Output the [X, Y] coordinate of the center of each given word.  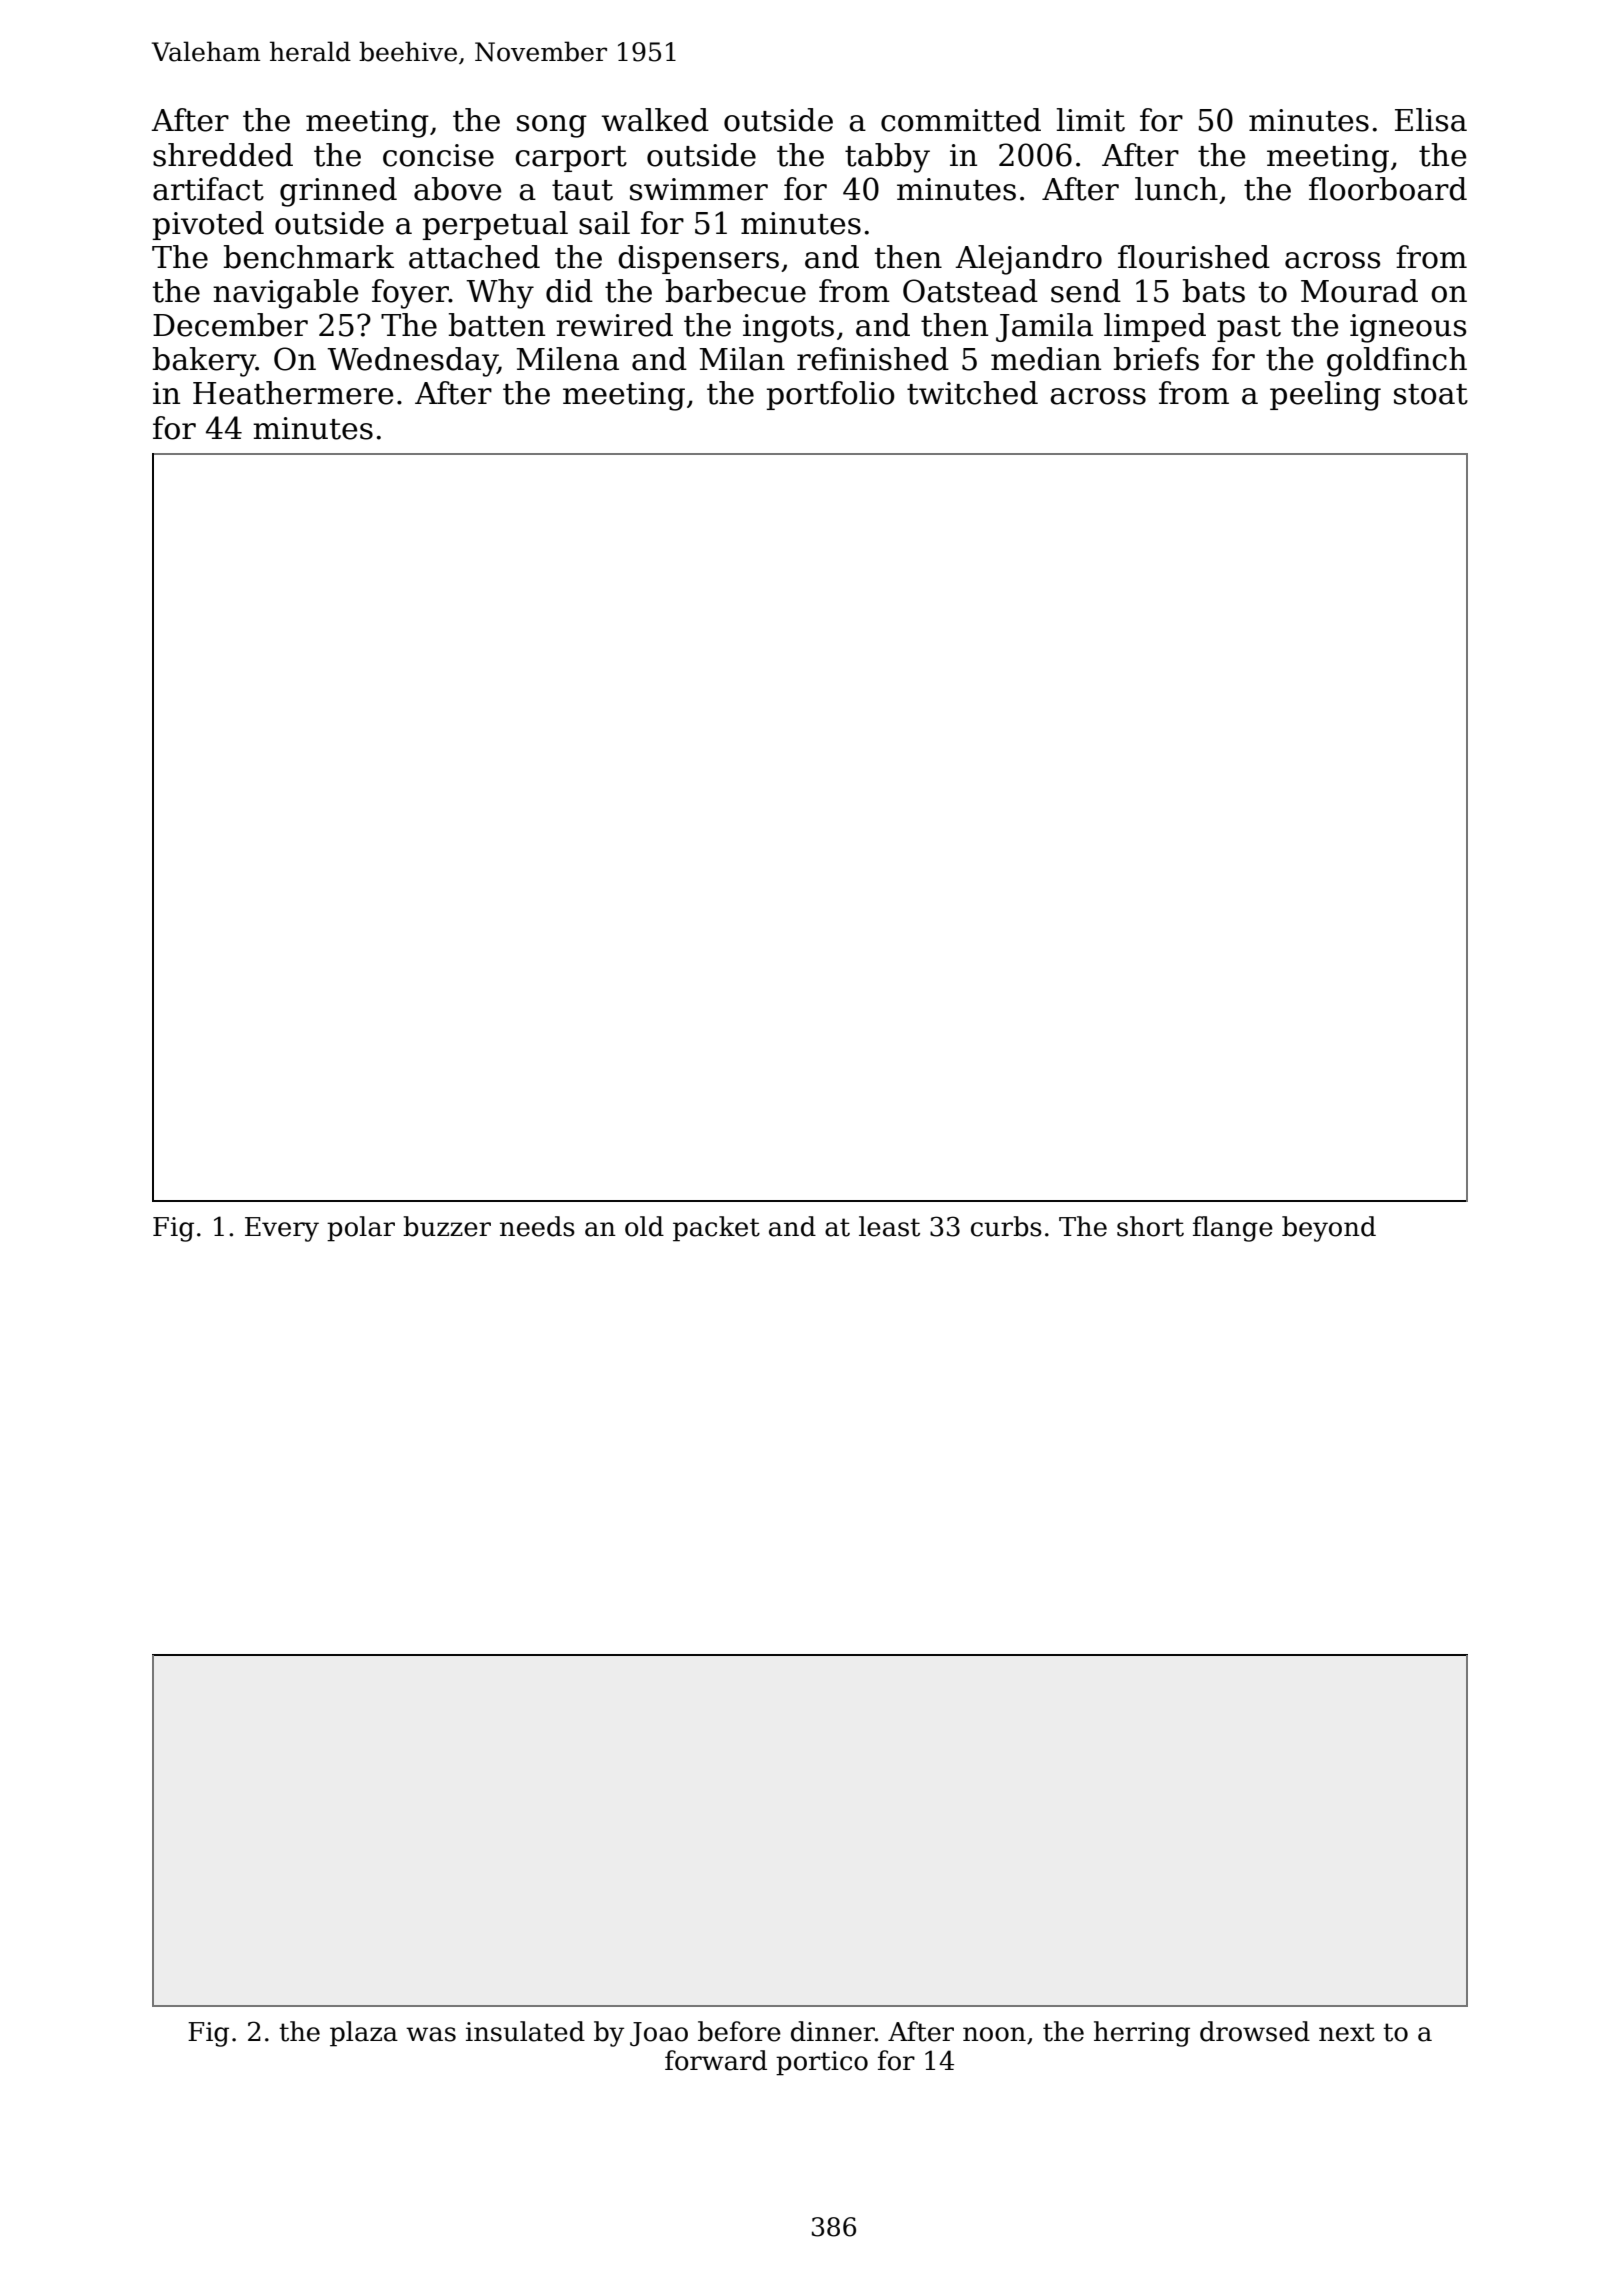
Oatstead [970, 291]
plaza [364, 2034]
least [889, 1226]
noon [994, 2034]
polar [361, 1229]
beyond [1329, 1229]
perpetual [495, 225]
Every [282, 1229]
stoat [1431, 394]
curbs [1006, 1226]
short [1150, 1226]
